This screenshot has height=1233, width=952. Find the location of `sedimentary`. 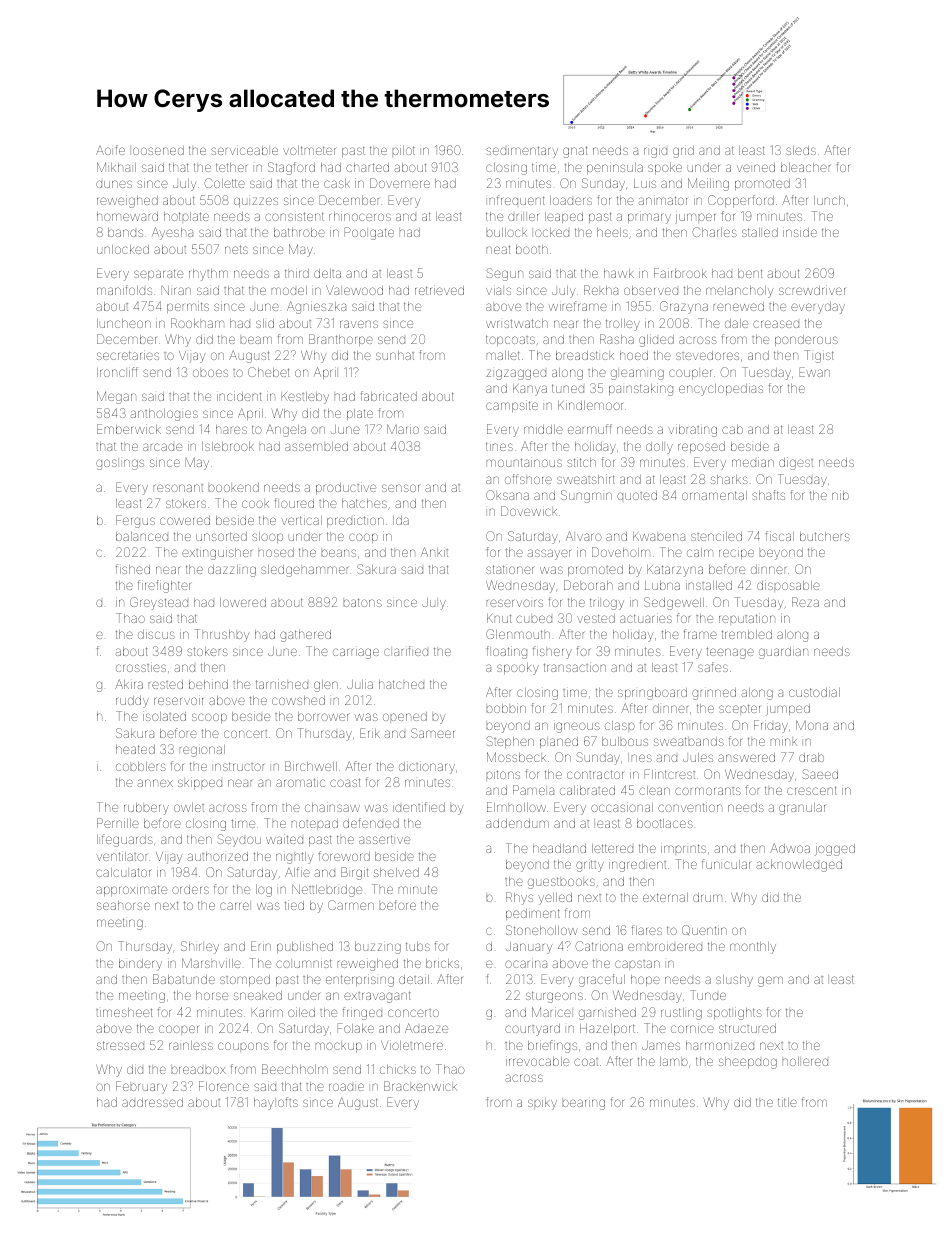

sedimentary is located at coordinates (522, 151).
